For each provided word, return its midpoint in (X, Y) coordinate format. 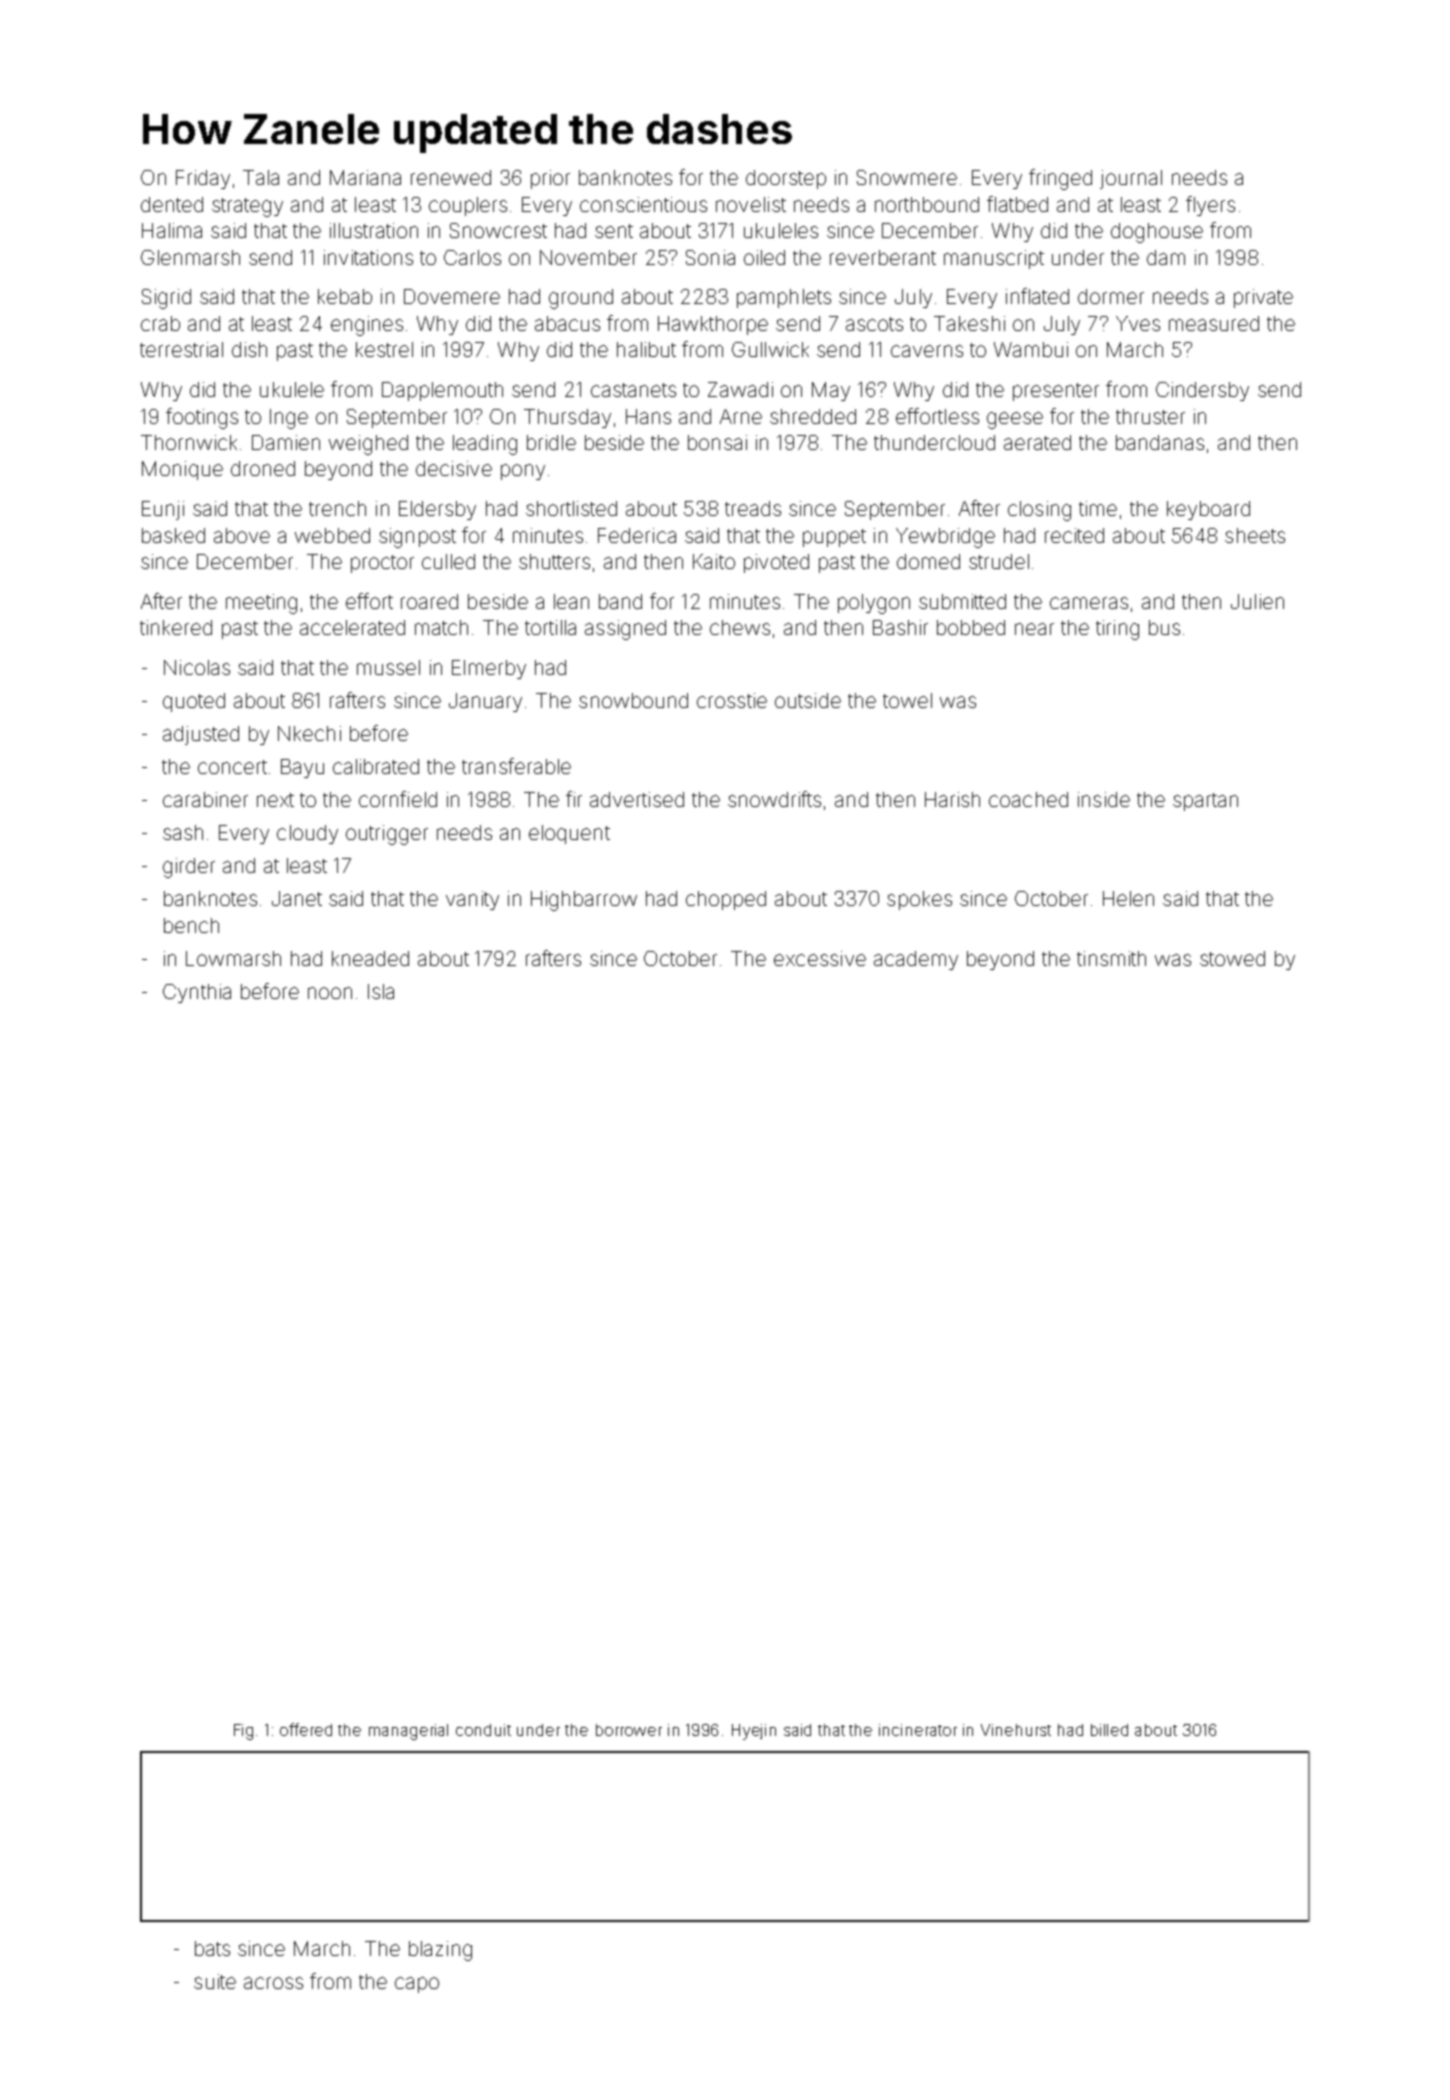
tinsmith (1111, 958)
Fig (243, 1732)
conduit (483, 1730)
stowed (1232, 958)
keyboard (1208, 510)
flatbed (1017, 204)
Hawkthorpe (713, 325)
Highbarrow (584, 901)
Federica (637, 535)
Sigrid (166, 299)
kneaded (370, 958)
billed (1109, 1730)
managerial (408, 1732)
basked (173, 535)
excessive (820, 958)
